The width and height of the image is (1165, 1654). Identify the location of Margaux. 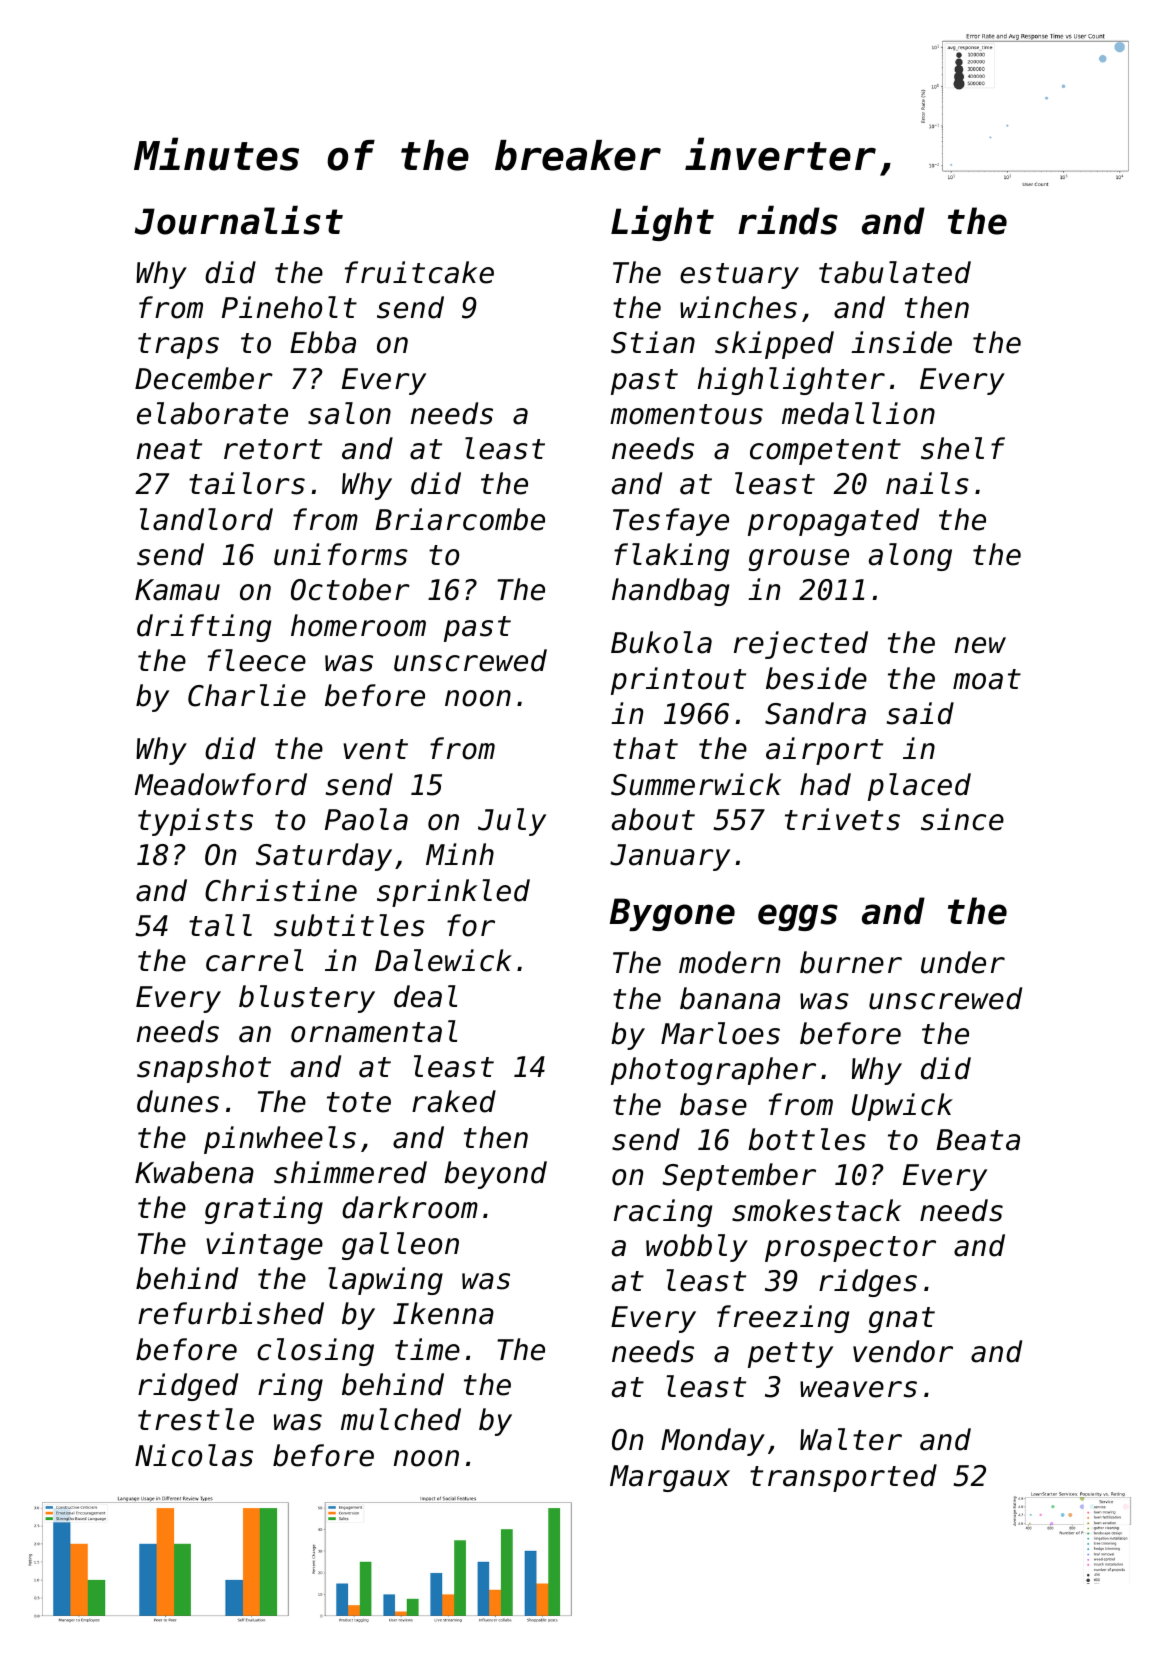
(670, 1478).
